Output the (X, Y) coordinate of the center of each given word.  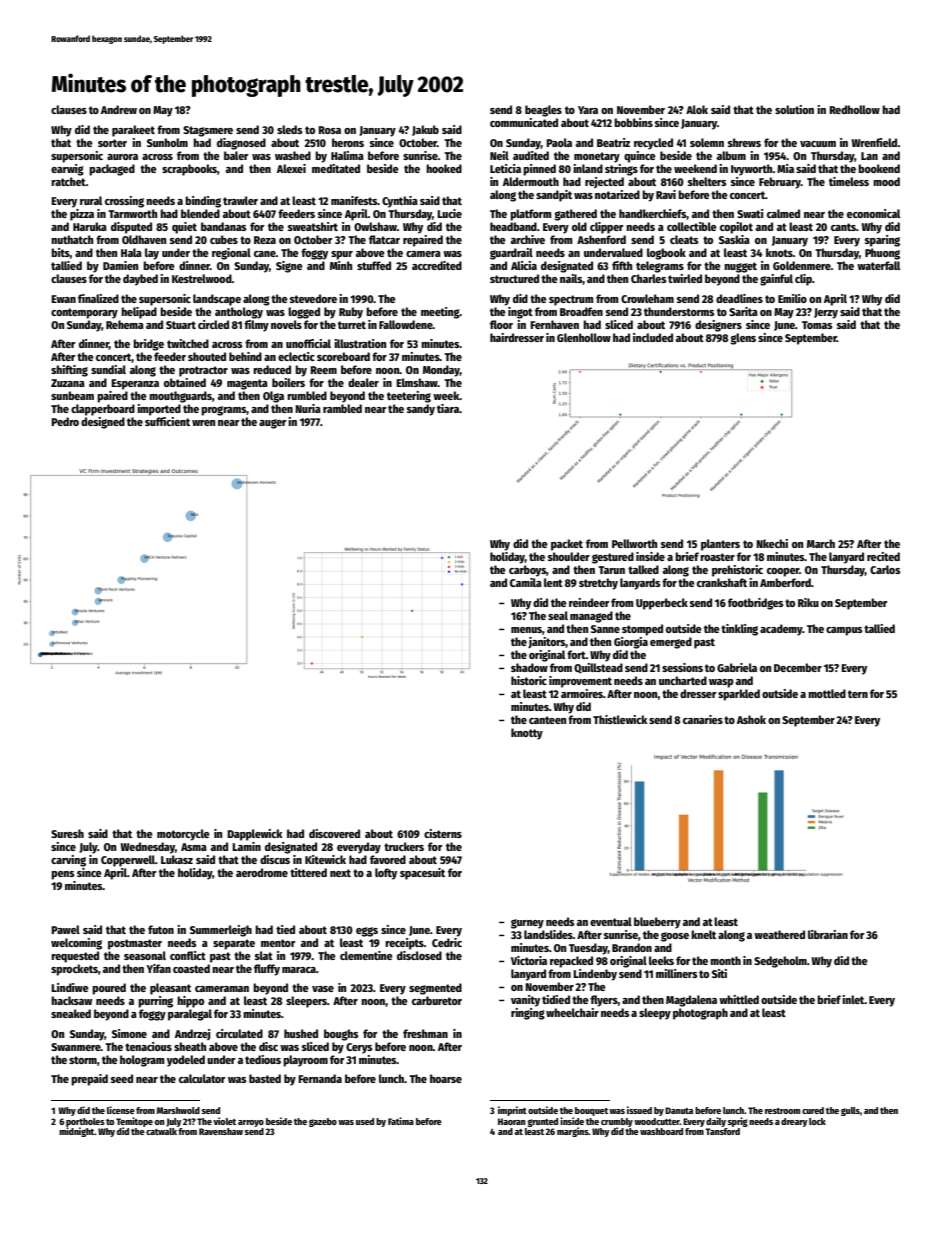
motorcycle (183, 835)
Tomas (817, 325)
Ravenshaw (221, 1131)
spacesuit (422, 874)
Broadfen (581, 311)
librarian (828, 934)
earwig (67, 170)
